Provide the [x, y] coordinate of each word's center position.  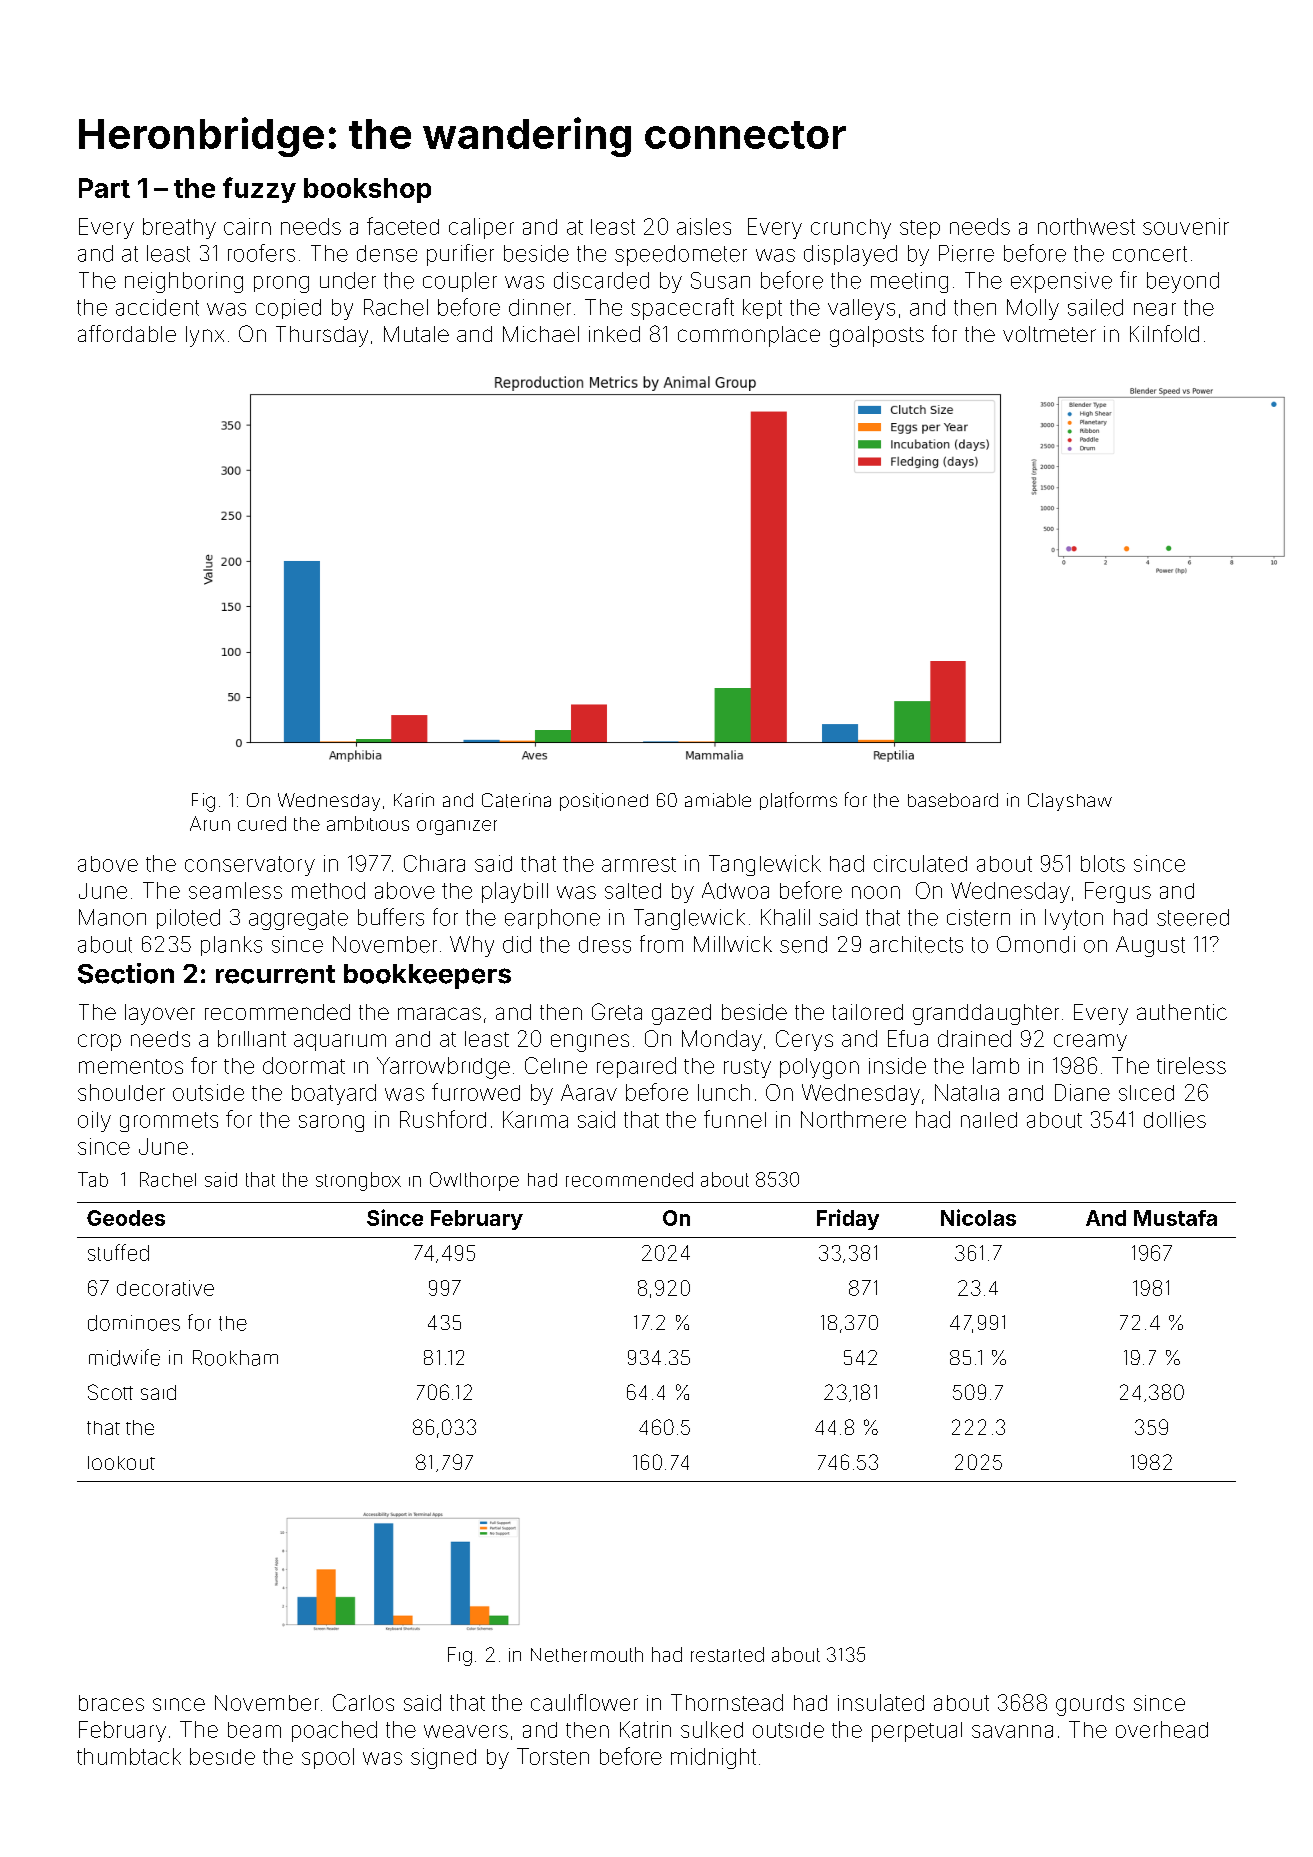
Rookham [235, 1358]
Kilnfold [1164, 333]
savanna [1012, 1731]
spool [328, 1758]
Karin [414, 800]
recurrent [275, 974]
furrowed [476, 1092]
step [920, 229]
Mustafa [1175, 1218]
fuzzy [259, 190]
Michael [541, 334]
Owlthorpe [474, 1181]
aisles [704, 226]
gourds [1090, 1705]
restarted [727, 1654]
